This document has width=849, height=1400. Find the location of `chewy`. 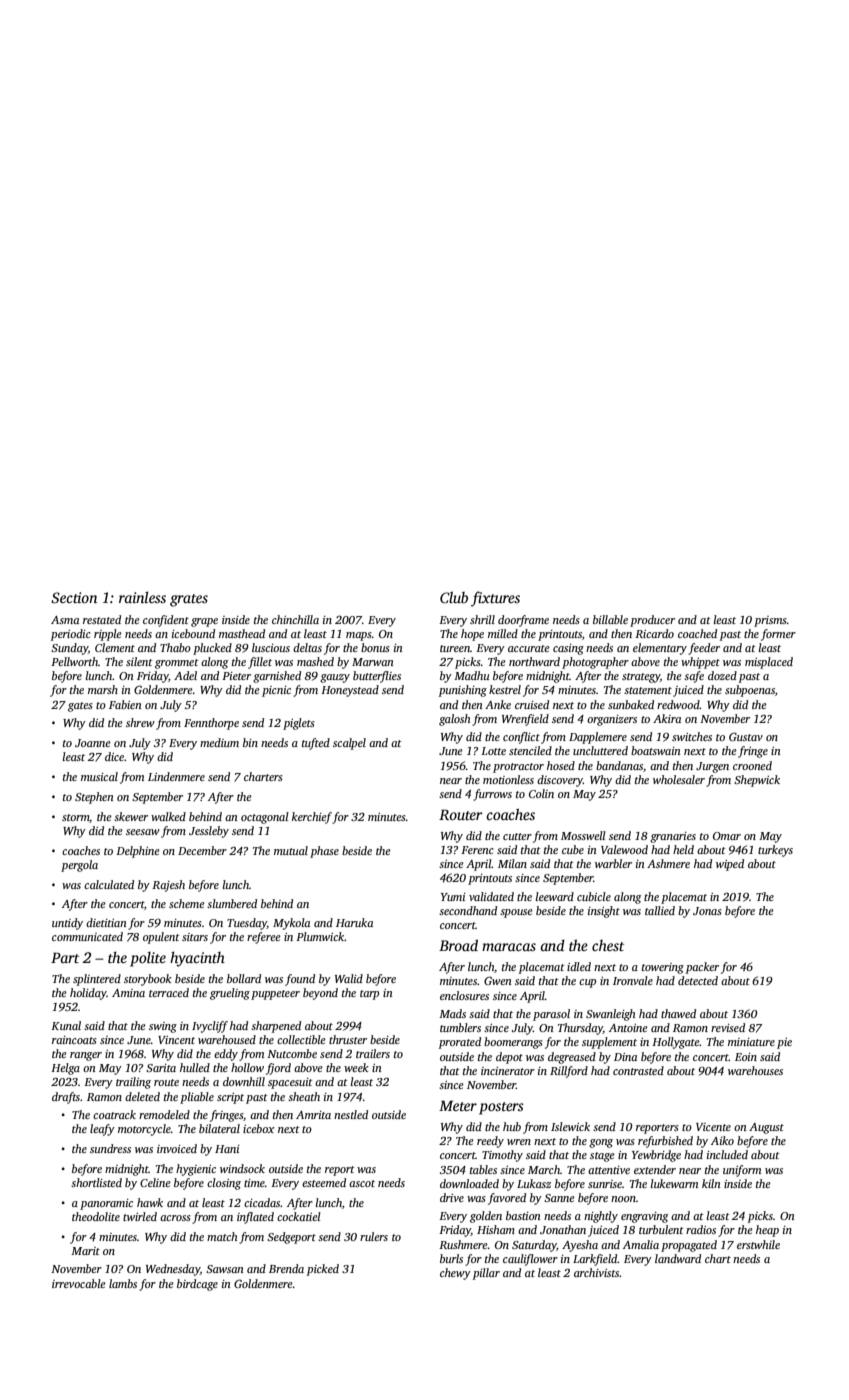

chewy is located at coordinates (455, 1274).
